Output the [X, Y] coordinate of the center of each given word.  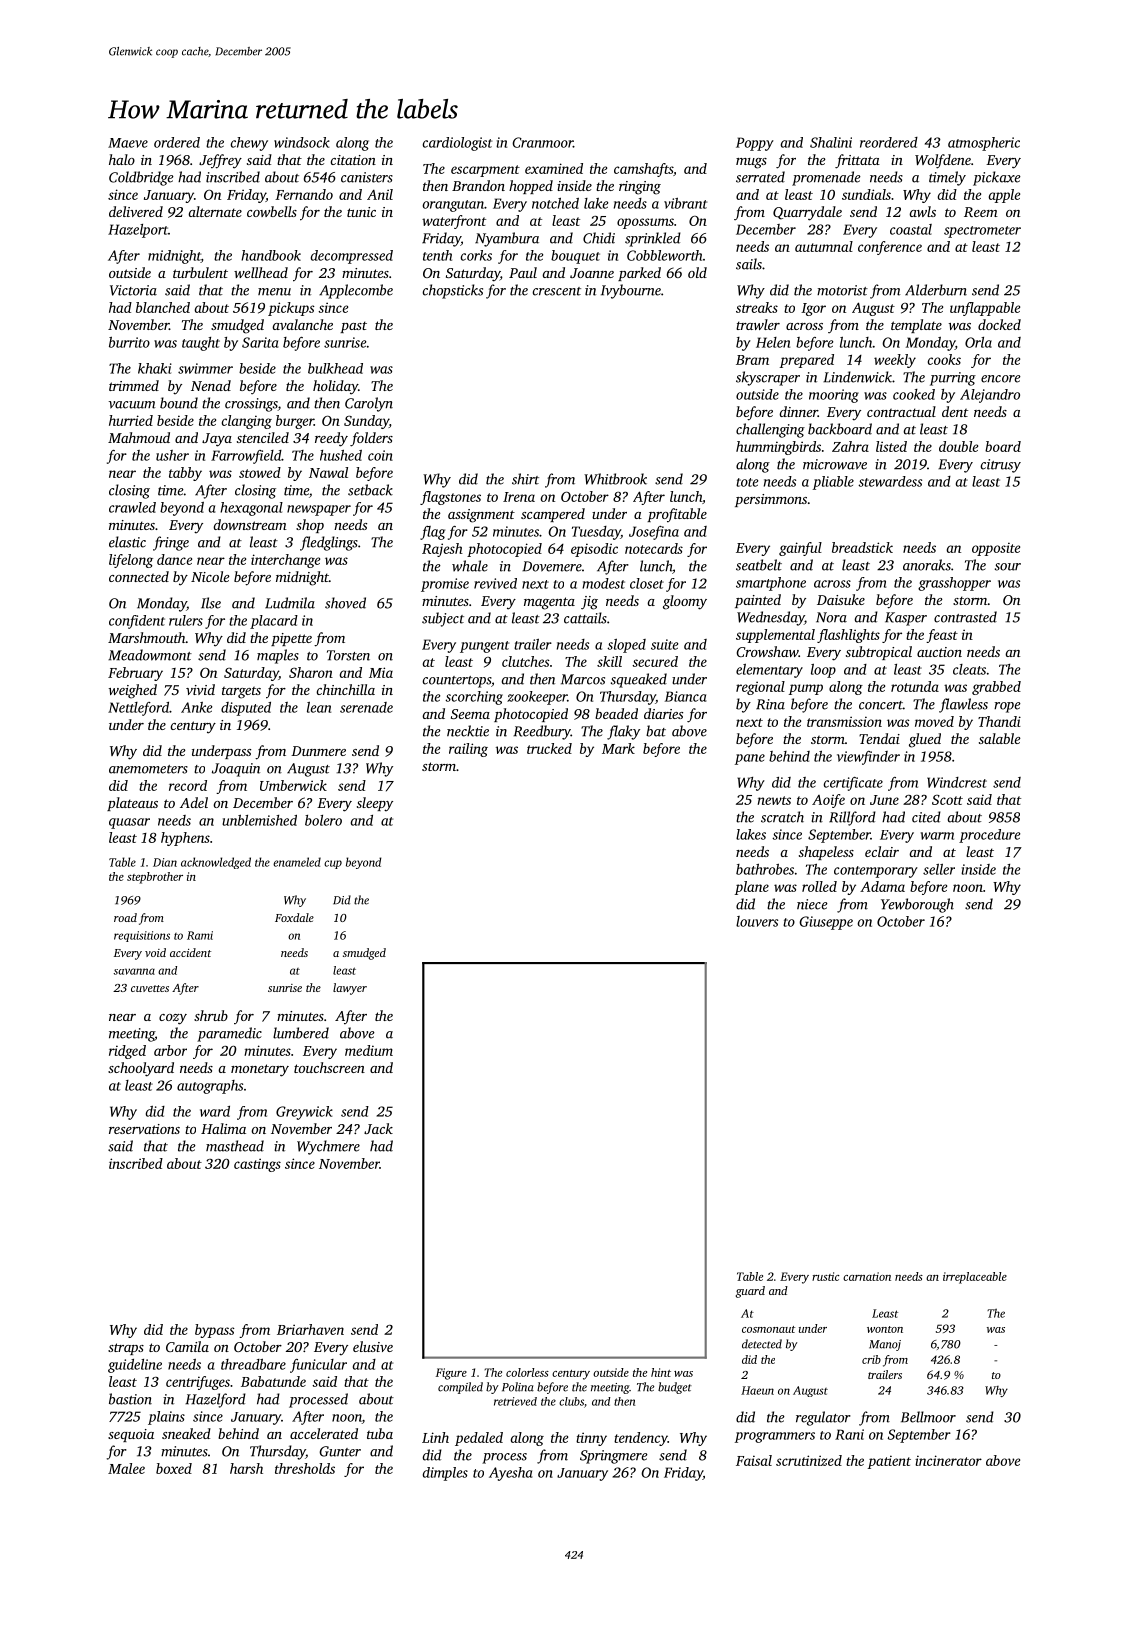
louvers [757, 921]
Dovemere [552, 566]
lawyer [350, 989]
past [353, 327]
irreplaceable [975, 1278]
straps [126, 1349]
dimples [445, 1474]
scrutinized [809, 1460]
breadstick [862, 547]
